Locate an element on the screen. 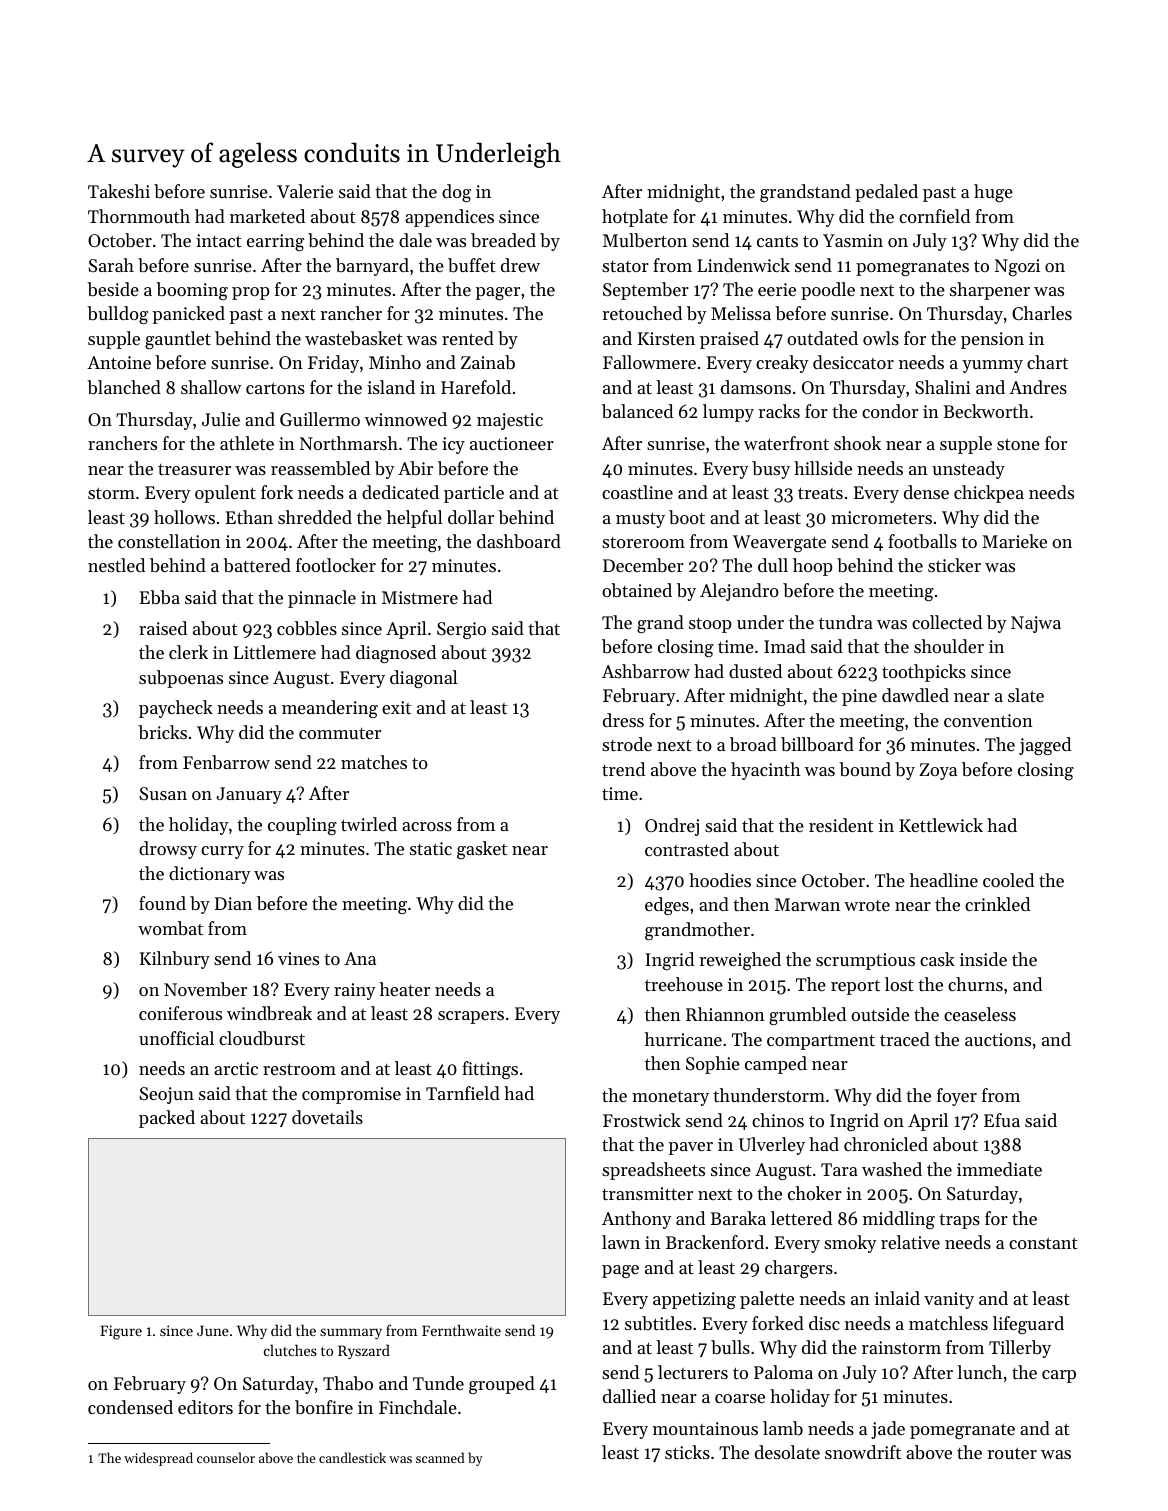 Image resolution: width=1168 pixels, height=1511 pixels. dictionary is located at coordinates (210, 875).
